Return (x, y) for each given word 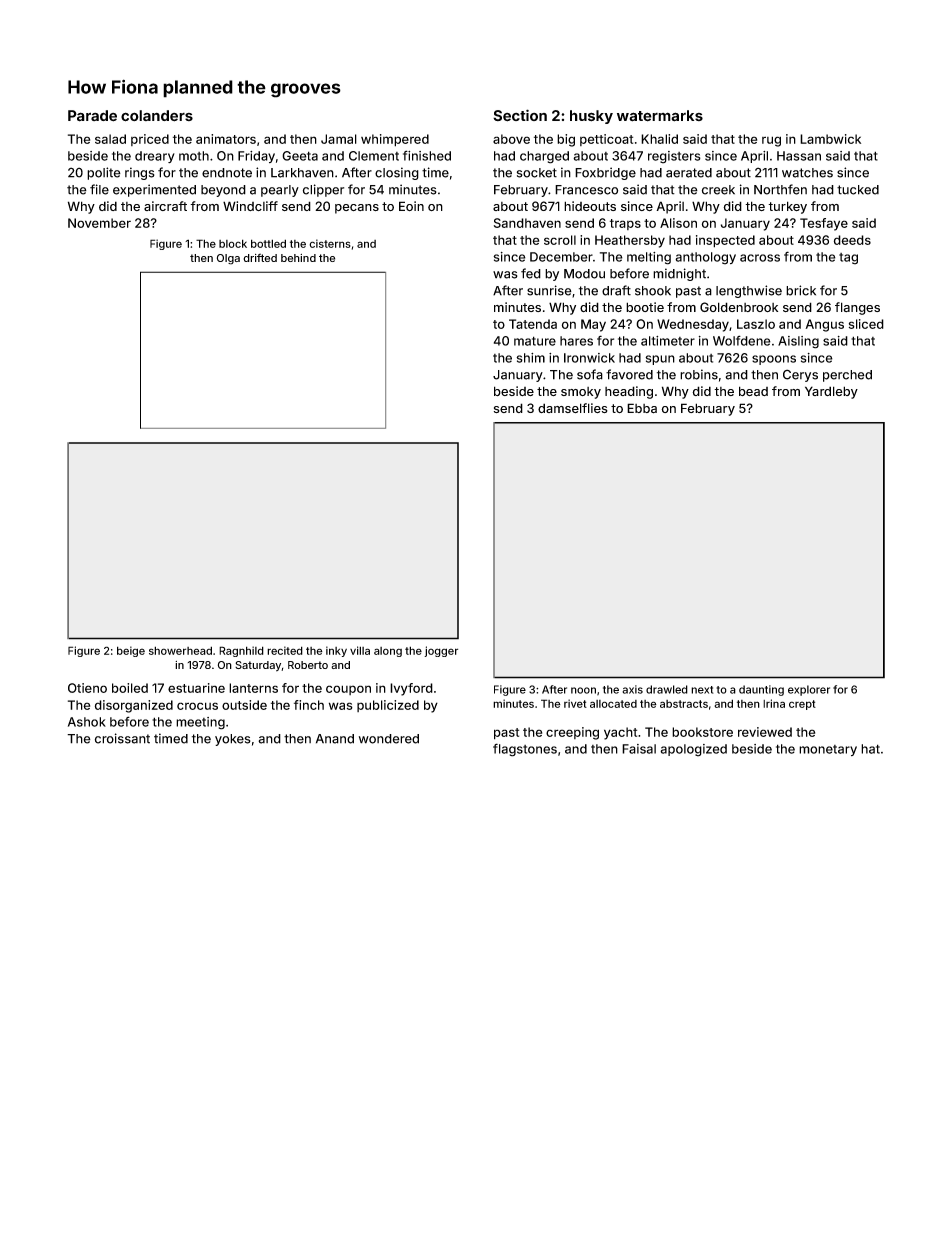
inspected (725, 241)
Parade (92, 116)
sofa (590, 374)
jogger (441, 651)
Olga (228, 259)
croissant (122, 738)
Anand (335, 739)
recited (285, 650)
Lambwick (830, 139)
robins (699, 374)
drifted (260, 257)
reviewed (765, 732)
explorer (809, 690)
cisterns (330, 243)
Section (520, 115)
